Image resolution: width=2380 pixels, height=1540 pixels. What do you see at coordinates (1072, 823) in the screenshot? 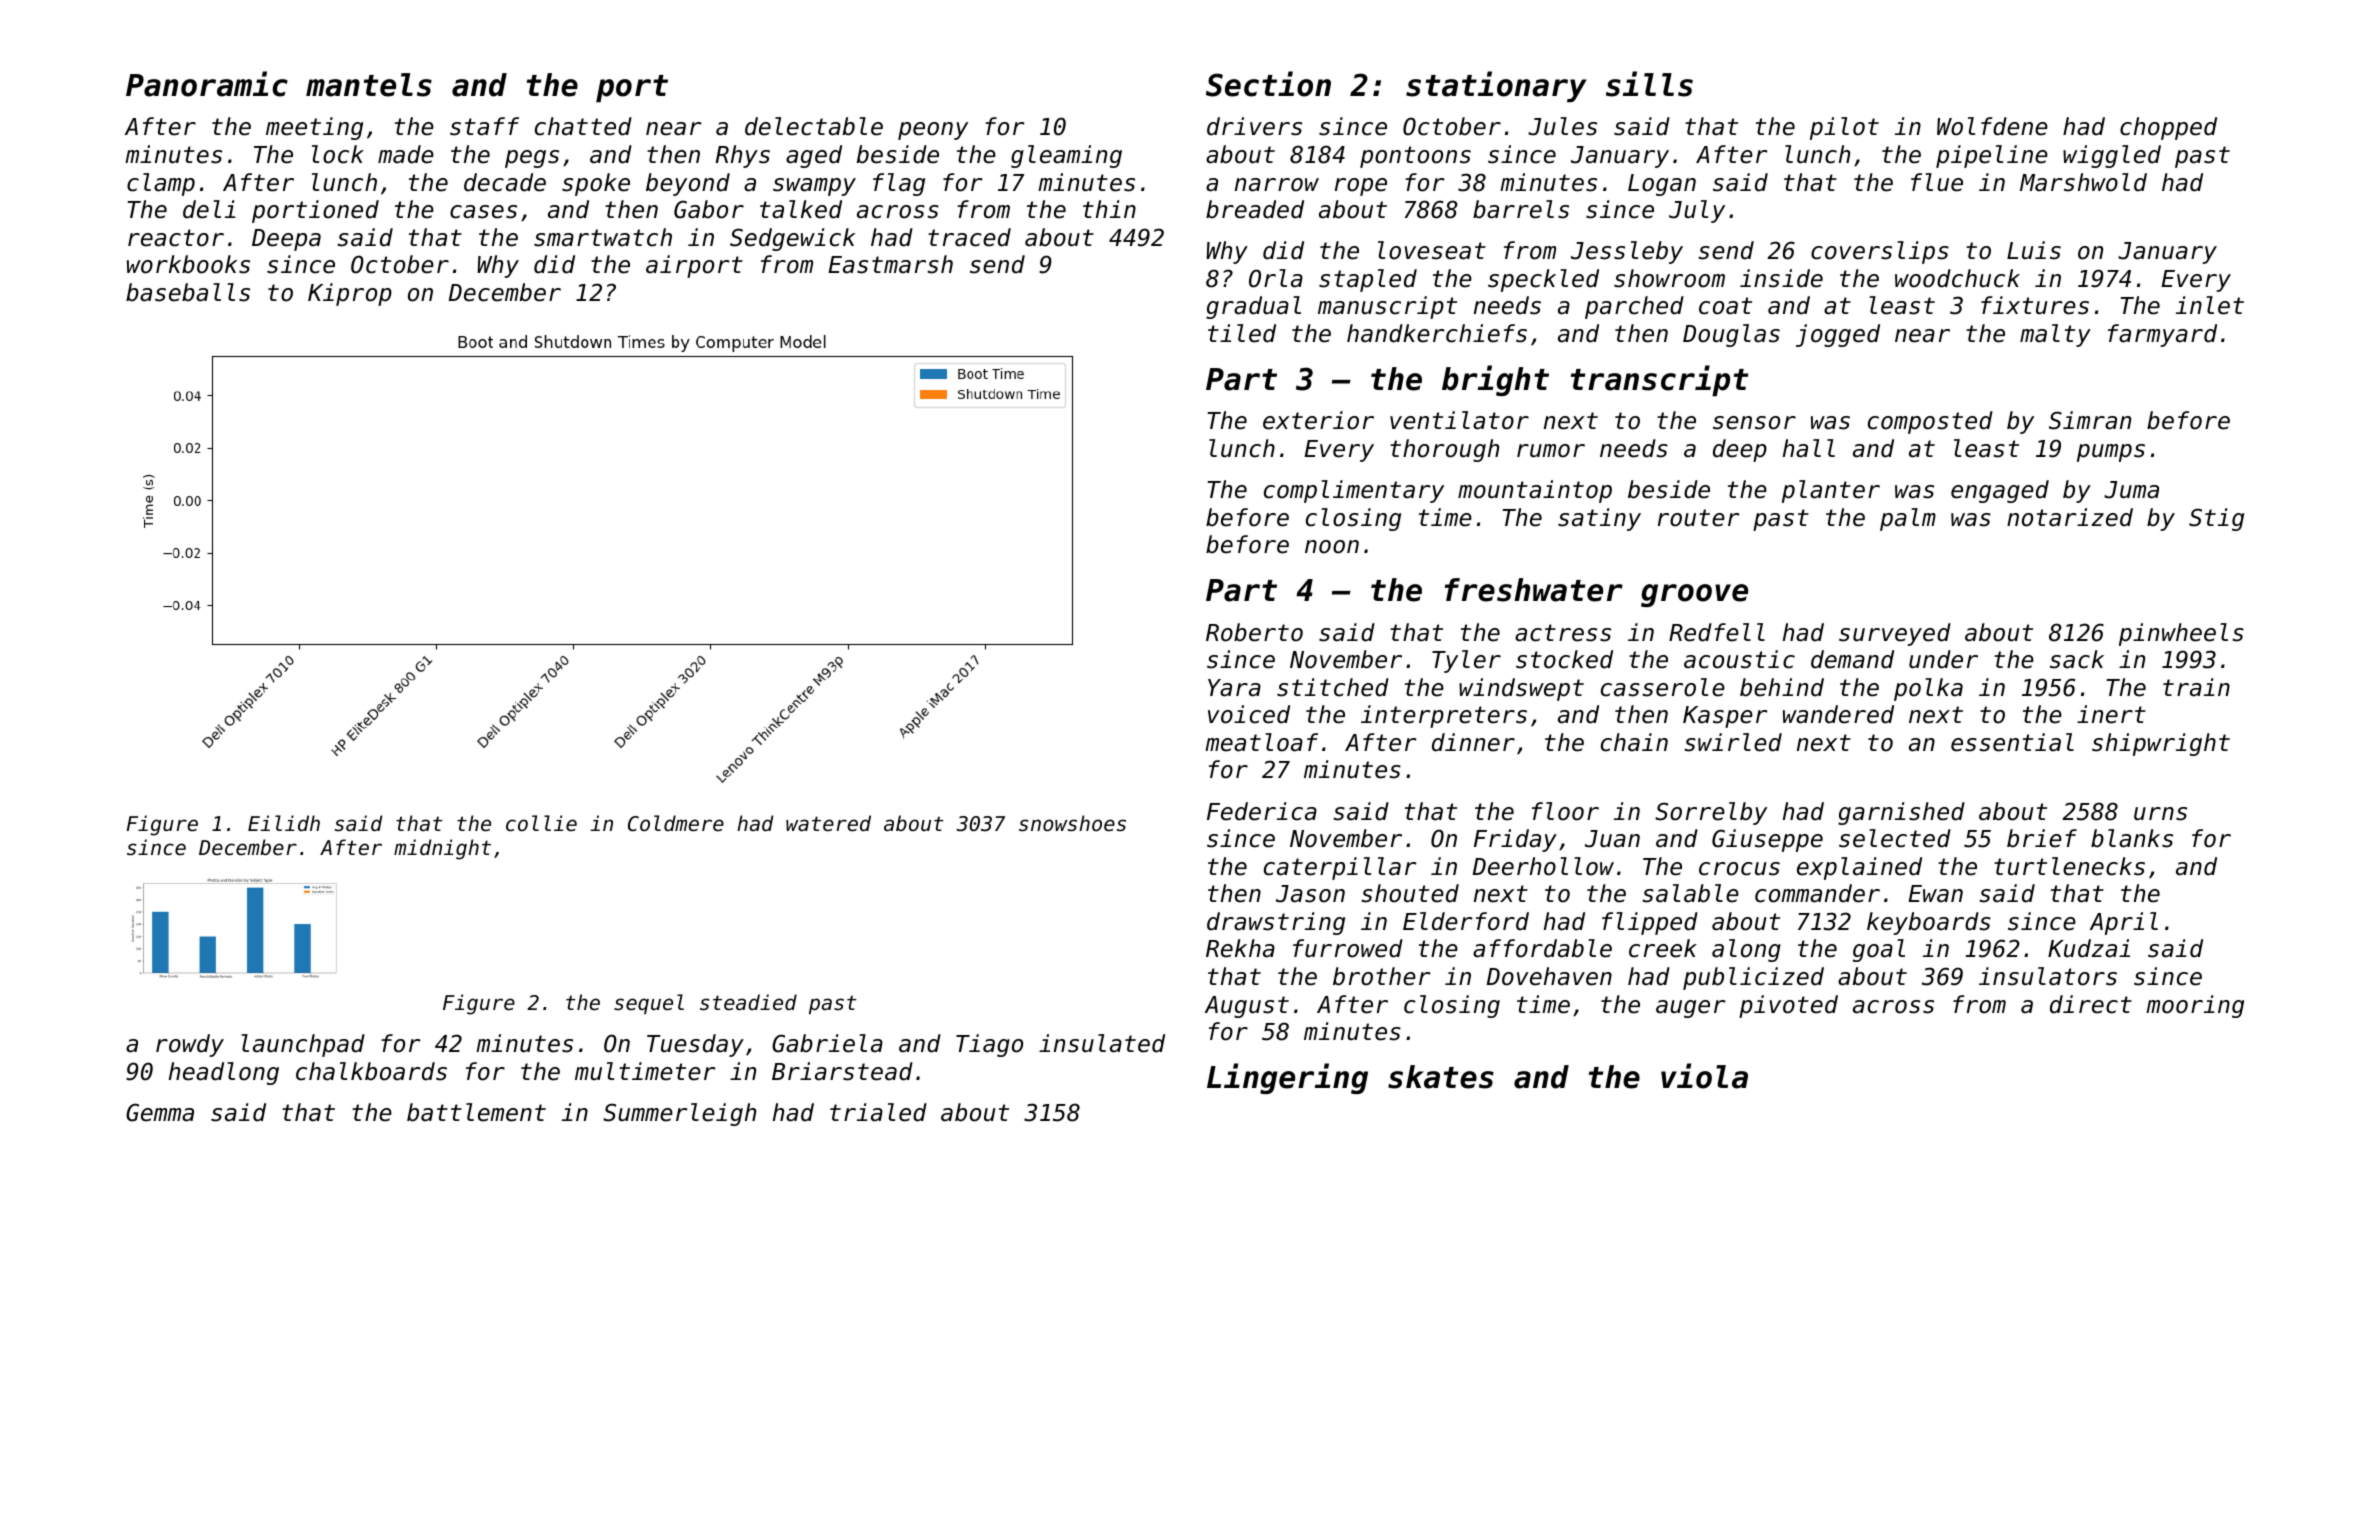
I see `snowshoes` at bounding box center [1072, 823].
